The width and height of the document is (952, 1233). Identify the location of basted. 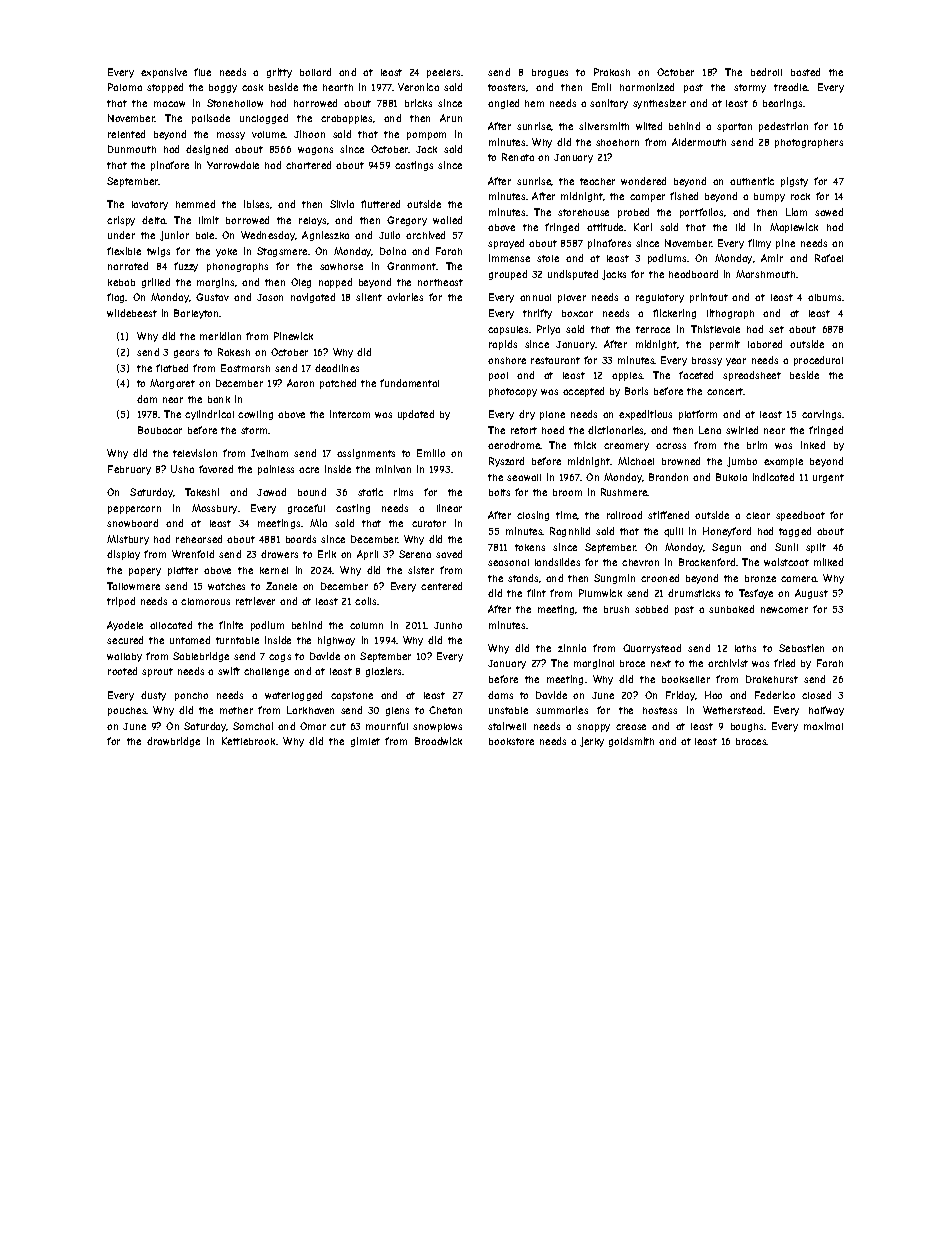
(805, 72).
